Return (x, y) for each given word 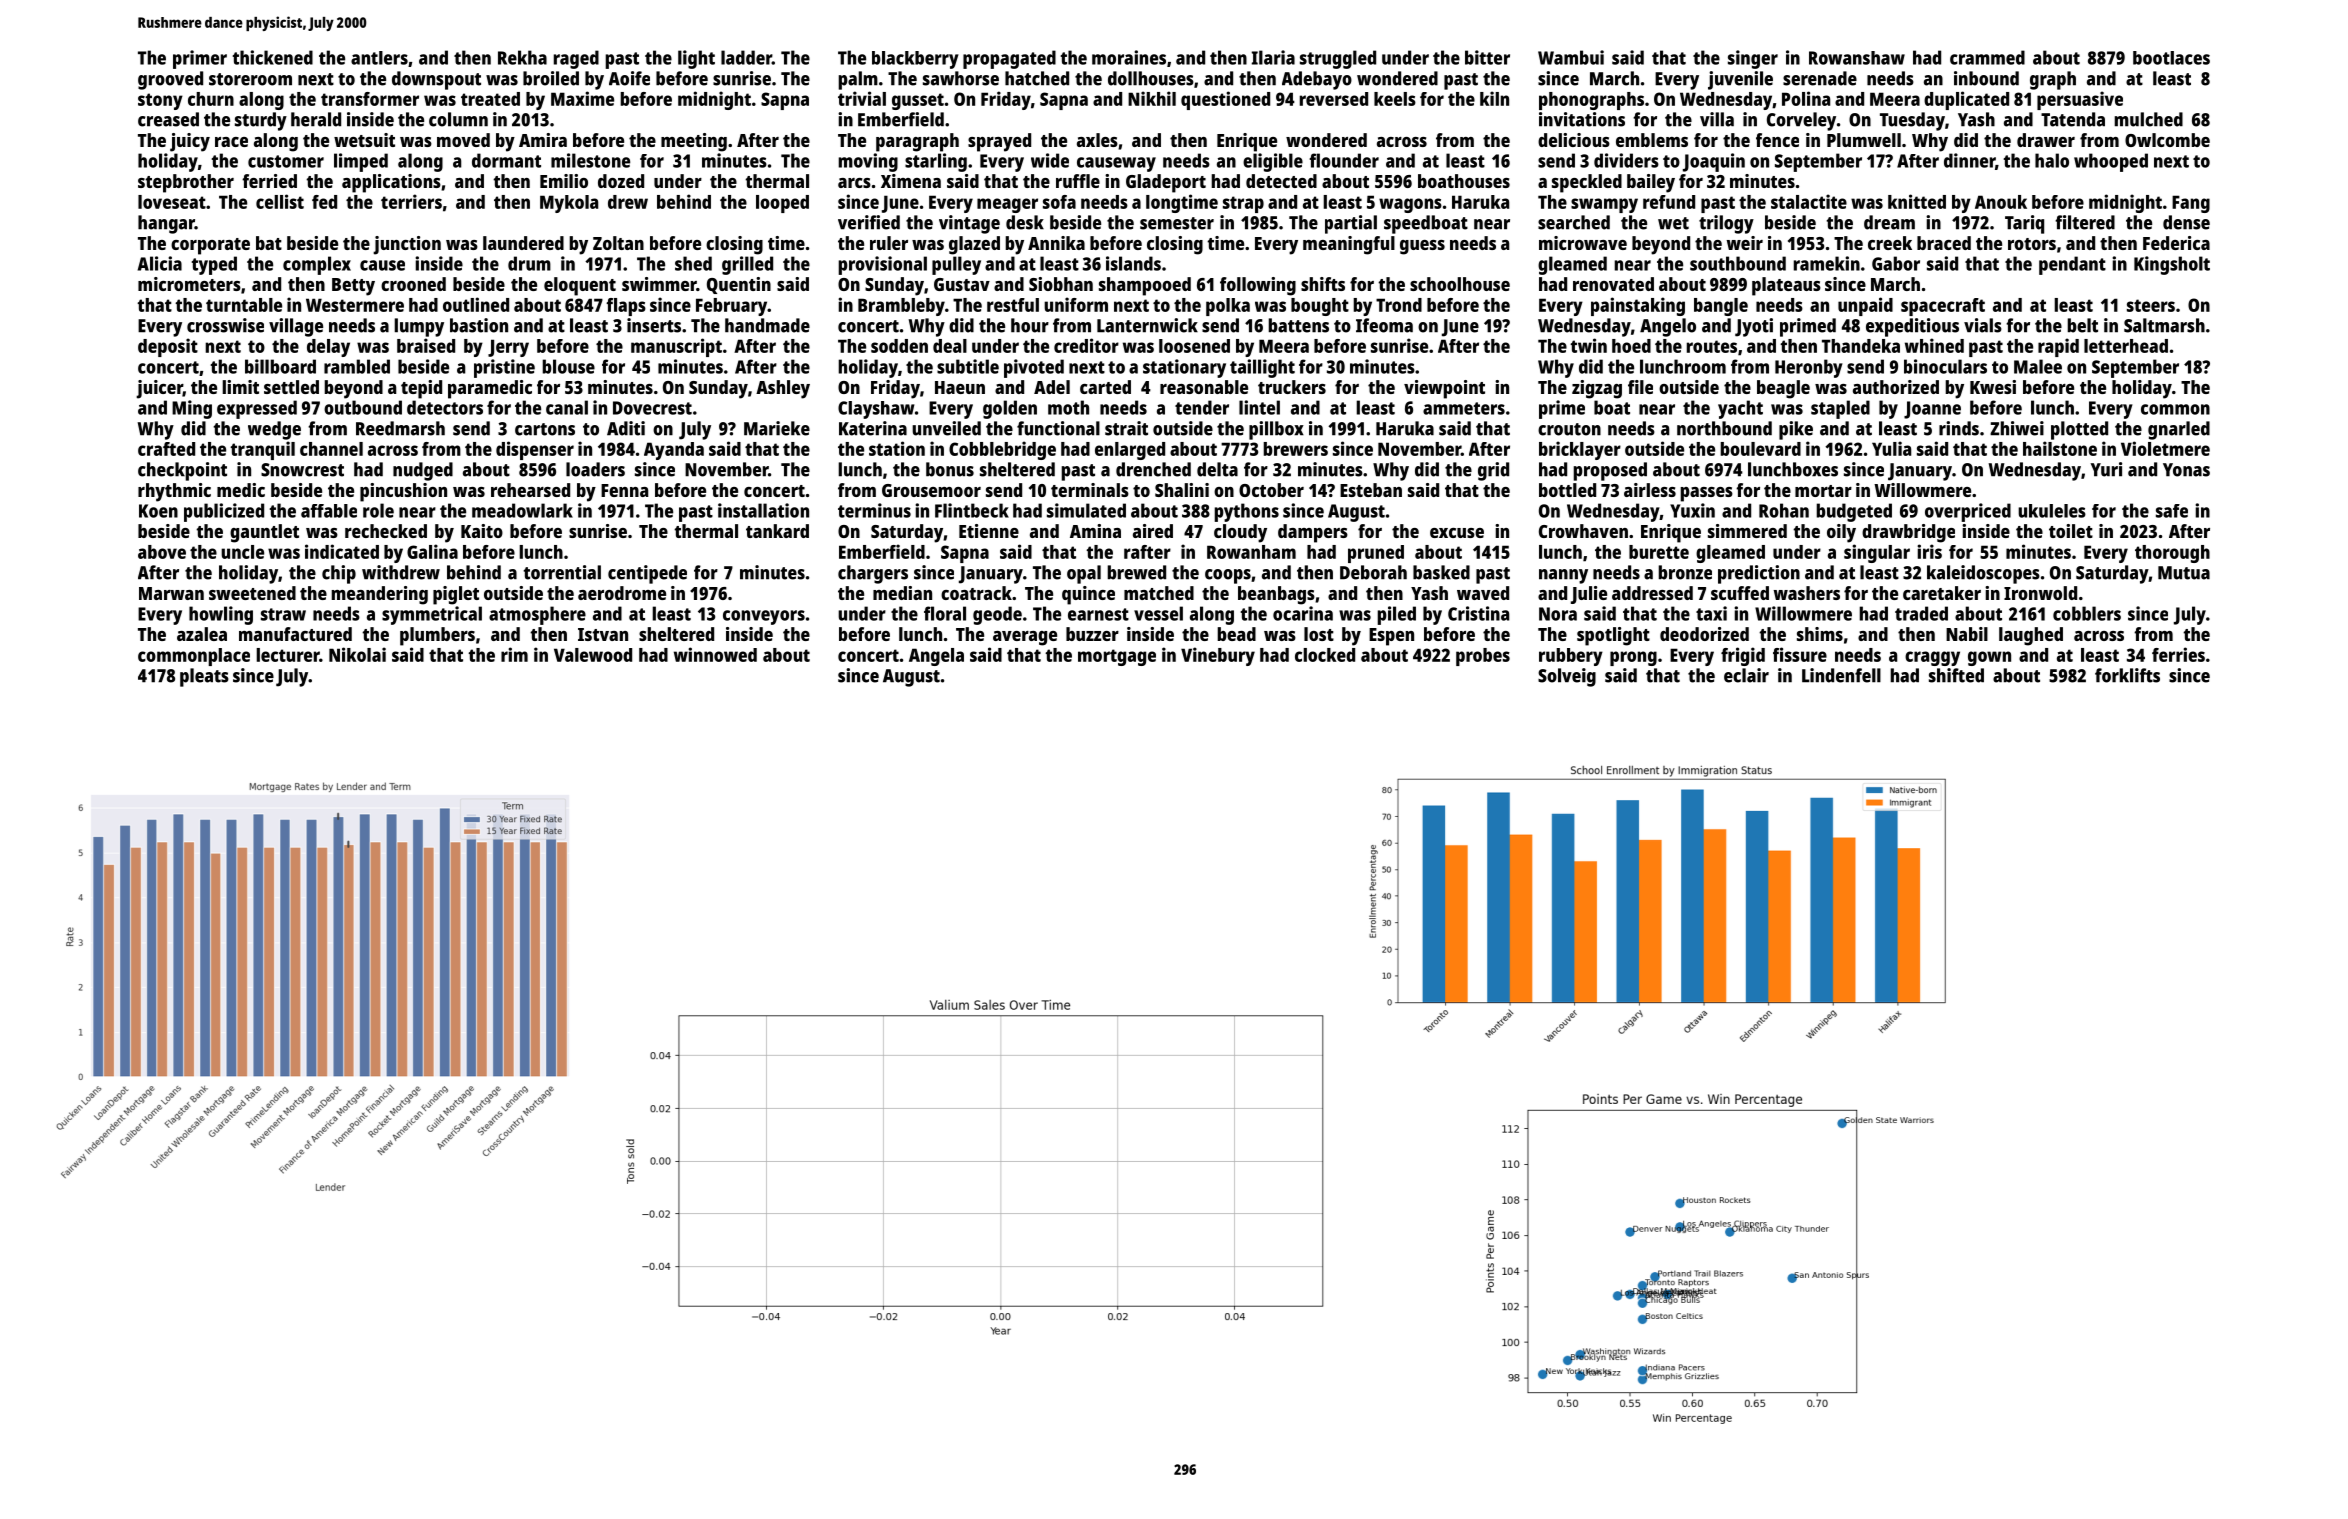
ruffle (1078, 181)
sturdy (261, 121)
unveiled (946, 428)
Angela (936, 657)
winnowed (715, 654)
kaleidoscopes (1983, 574)
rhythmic (174, 492)
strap (1243, 204)
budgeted (1854, 512)
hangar (166, 224)
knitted (1917, 201)
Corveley (1801, 121)
